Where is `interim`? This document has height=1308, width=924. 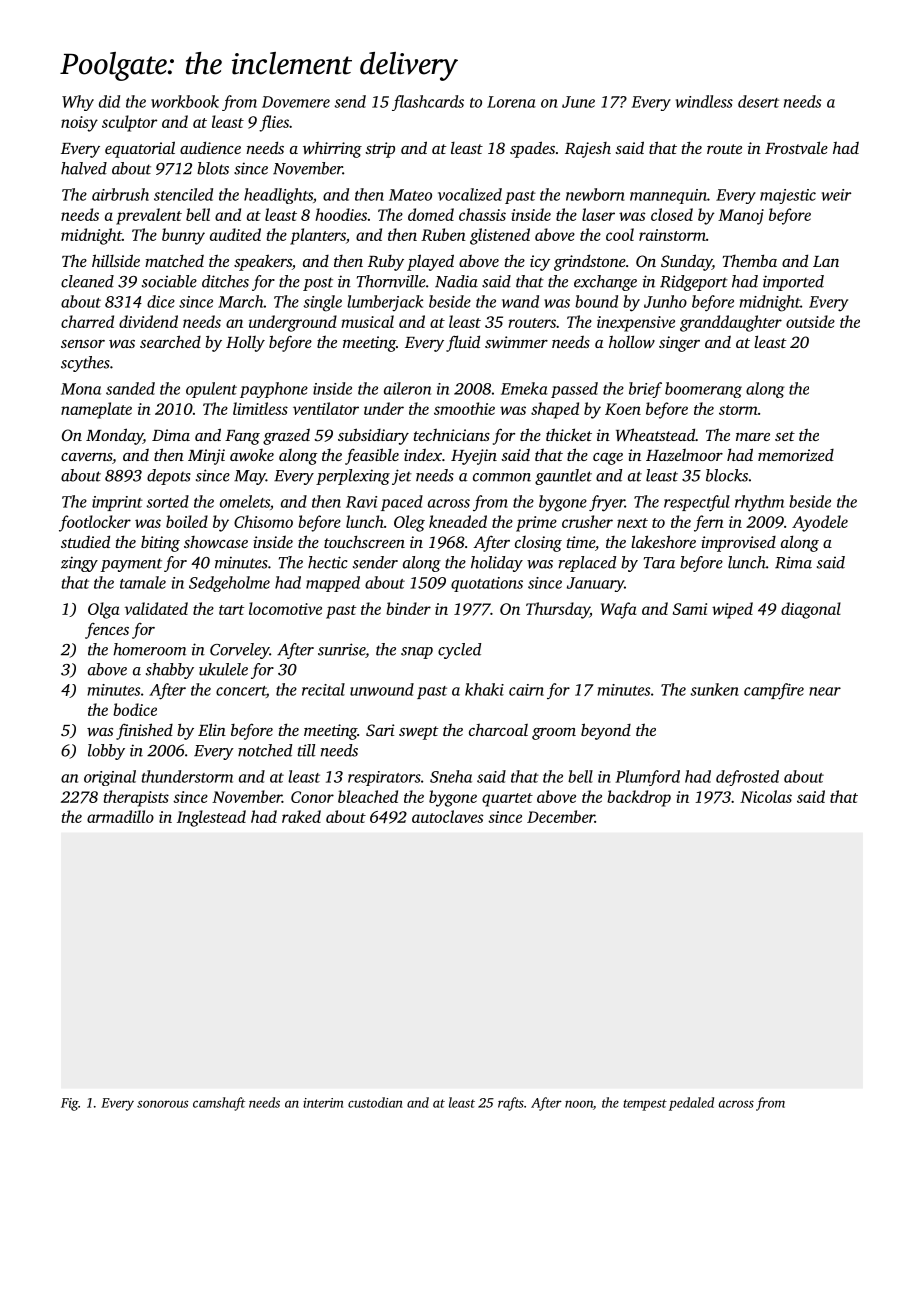
interim is located at coordinates (323, 1103).
